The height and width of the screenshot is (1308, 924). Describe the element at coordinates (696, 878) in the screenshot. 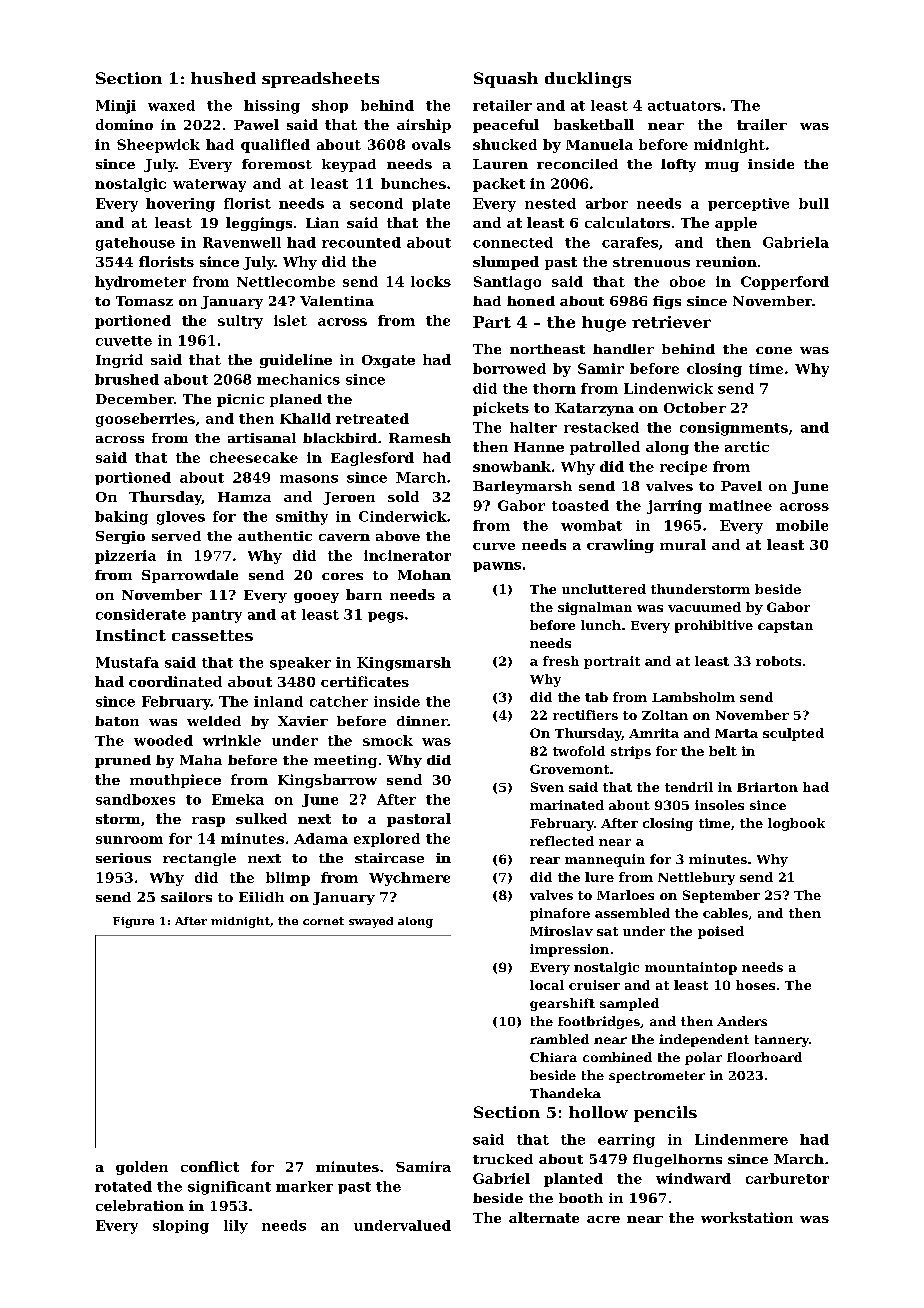

I see `Nettlebury` at that location.
